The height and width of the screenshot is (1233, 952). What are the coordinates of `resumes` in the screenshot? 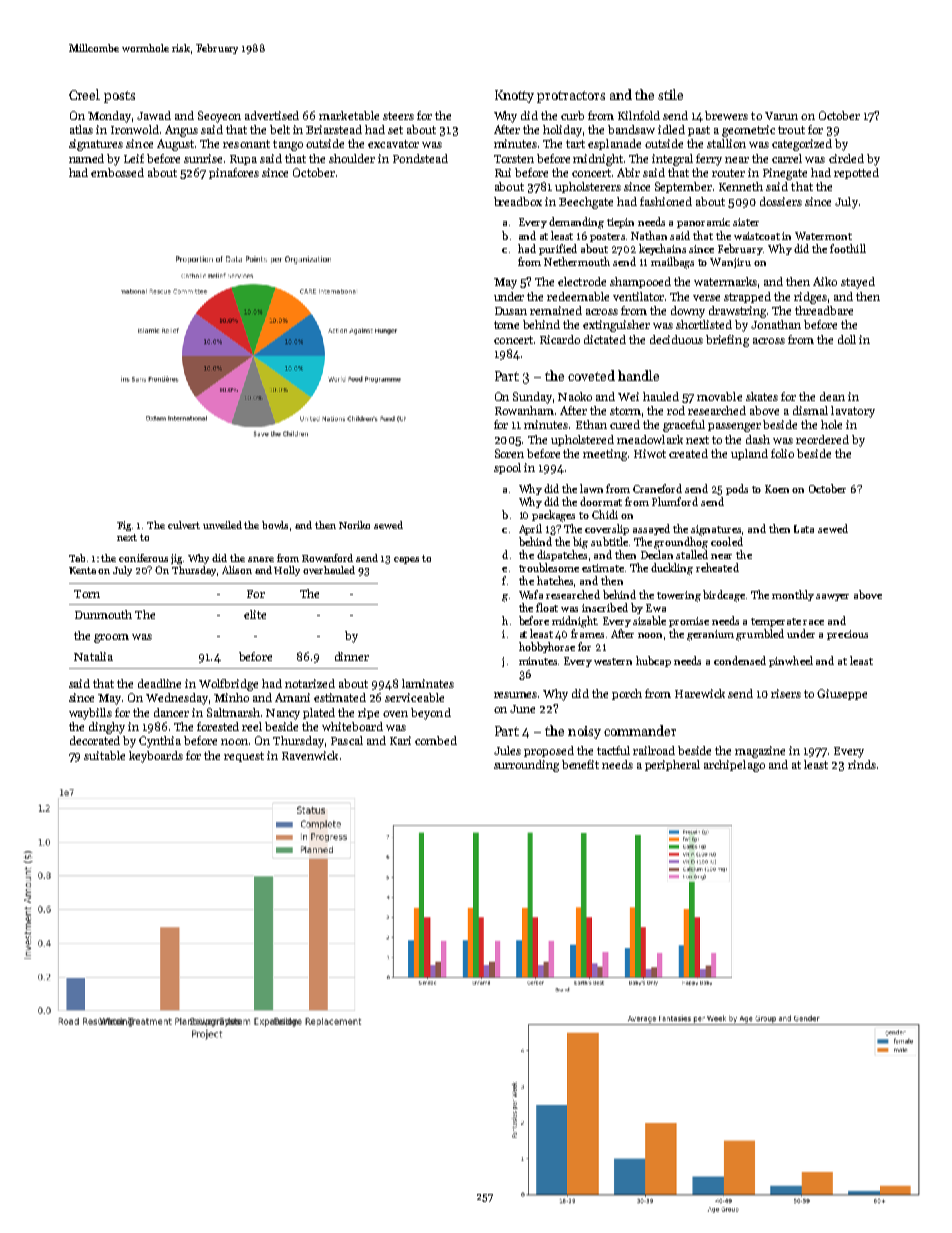 It's located at (515, 695).
